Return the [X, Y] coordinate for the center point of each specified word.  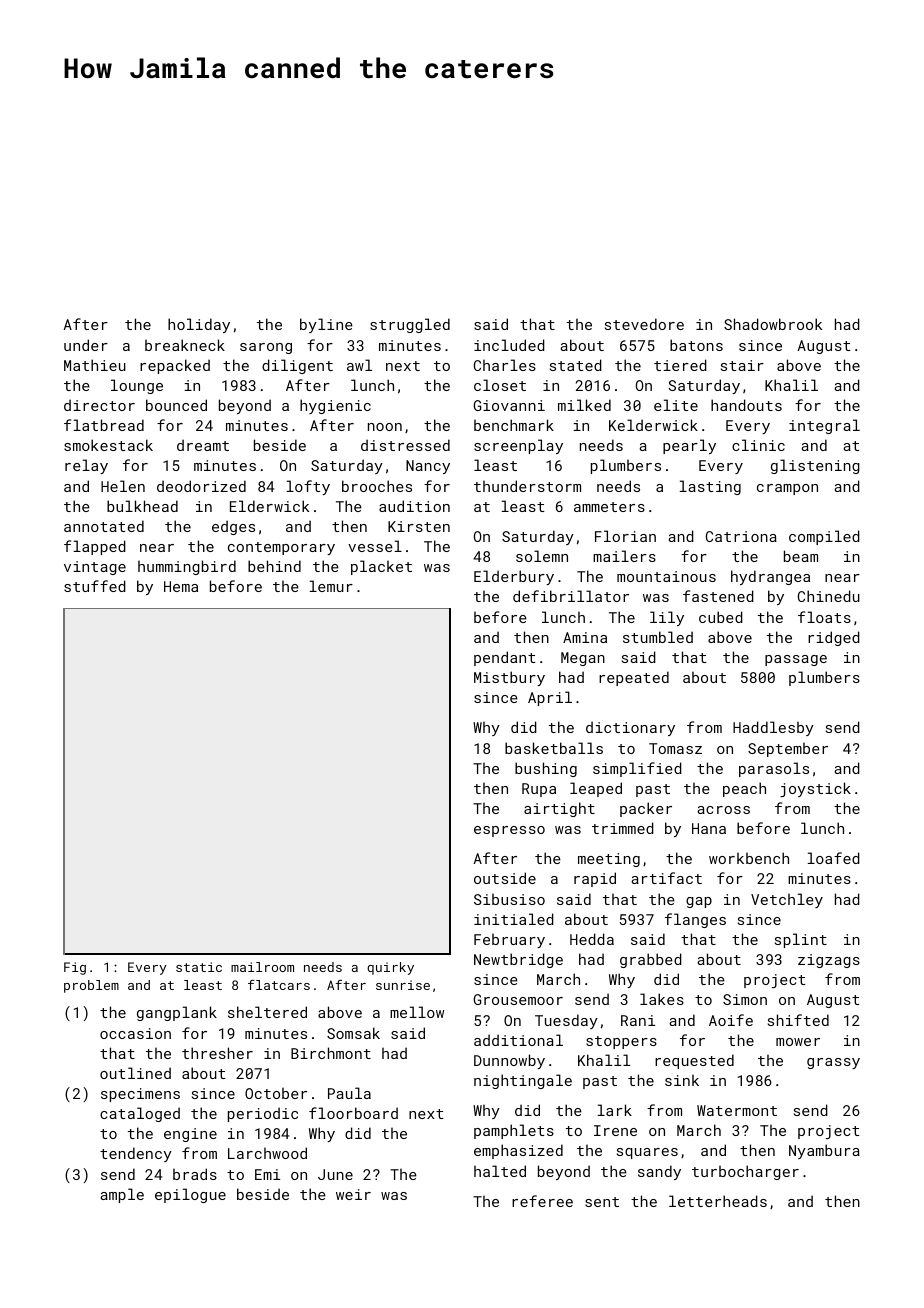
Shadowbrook [773, 324]
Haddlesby [773, 728]
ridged [834, 638]
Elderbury [514, 577]
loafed [834, 858]
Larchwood [267, 1153]
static [199, 967]
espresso [509, 831]
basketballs [554, 748]
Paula [349, 1093]
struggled [410, 325]
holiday [199, 325]
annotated [104, 526]
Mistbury [509, 678]
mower [798, 1042]
